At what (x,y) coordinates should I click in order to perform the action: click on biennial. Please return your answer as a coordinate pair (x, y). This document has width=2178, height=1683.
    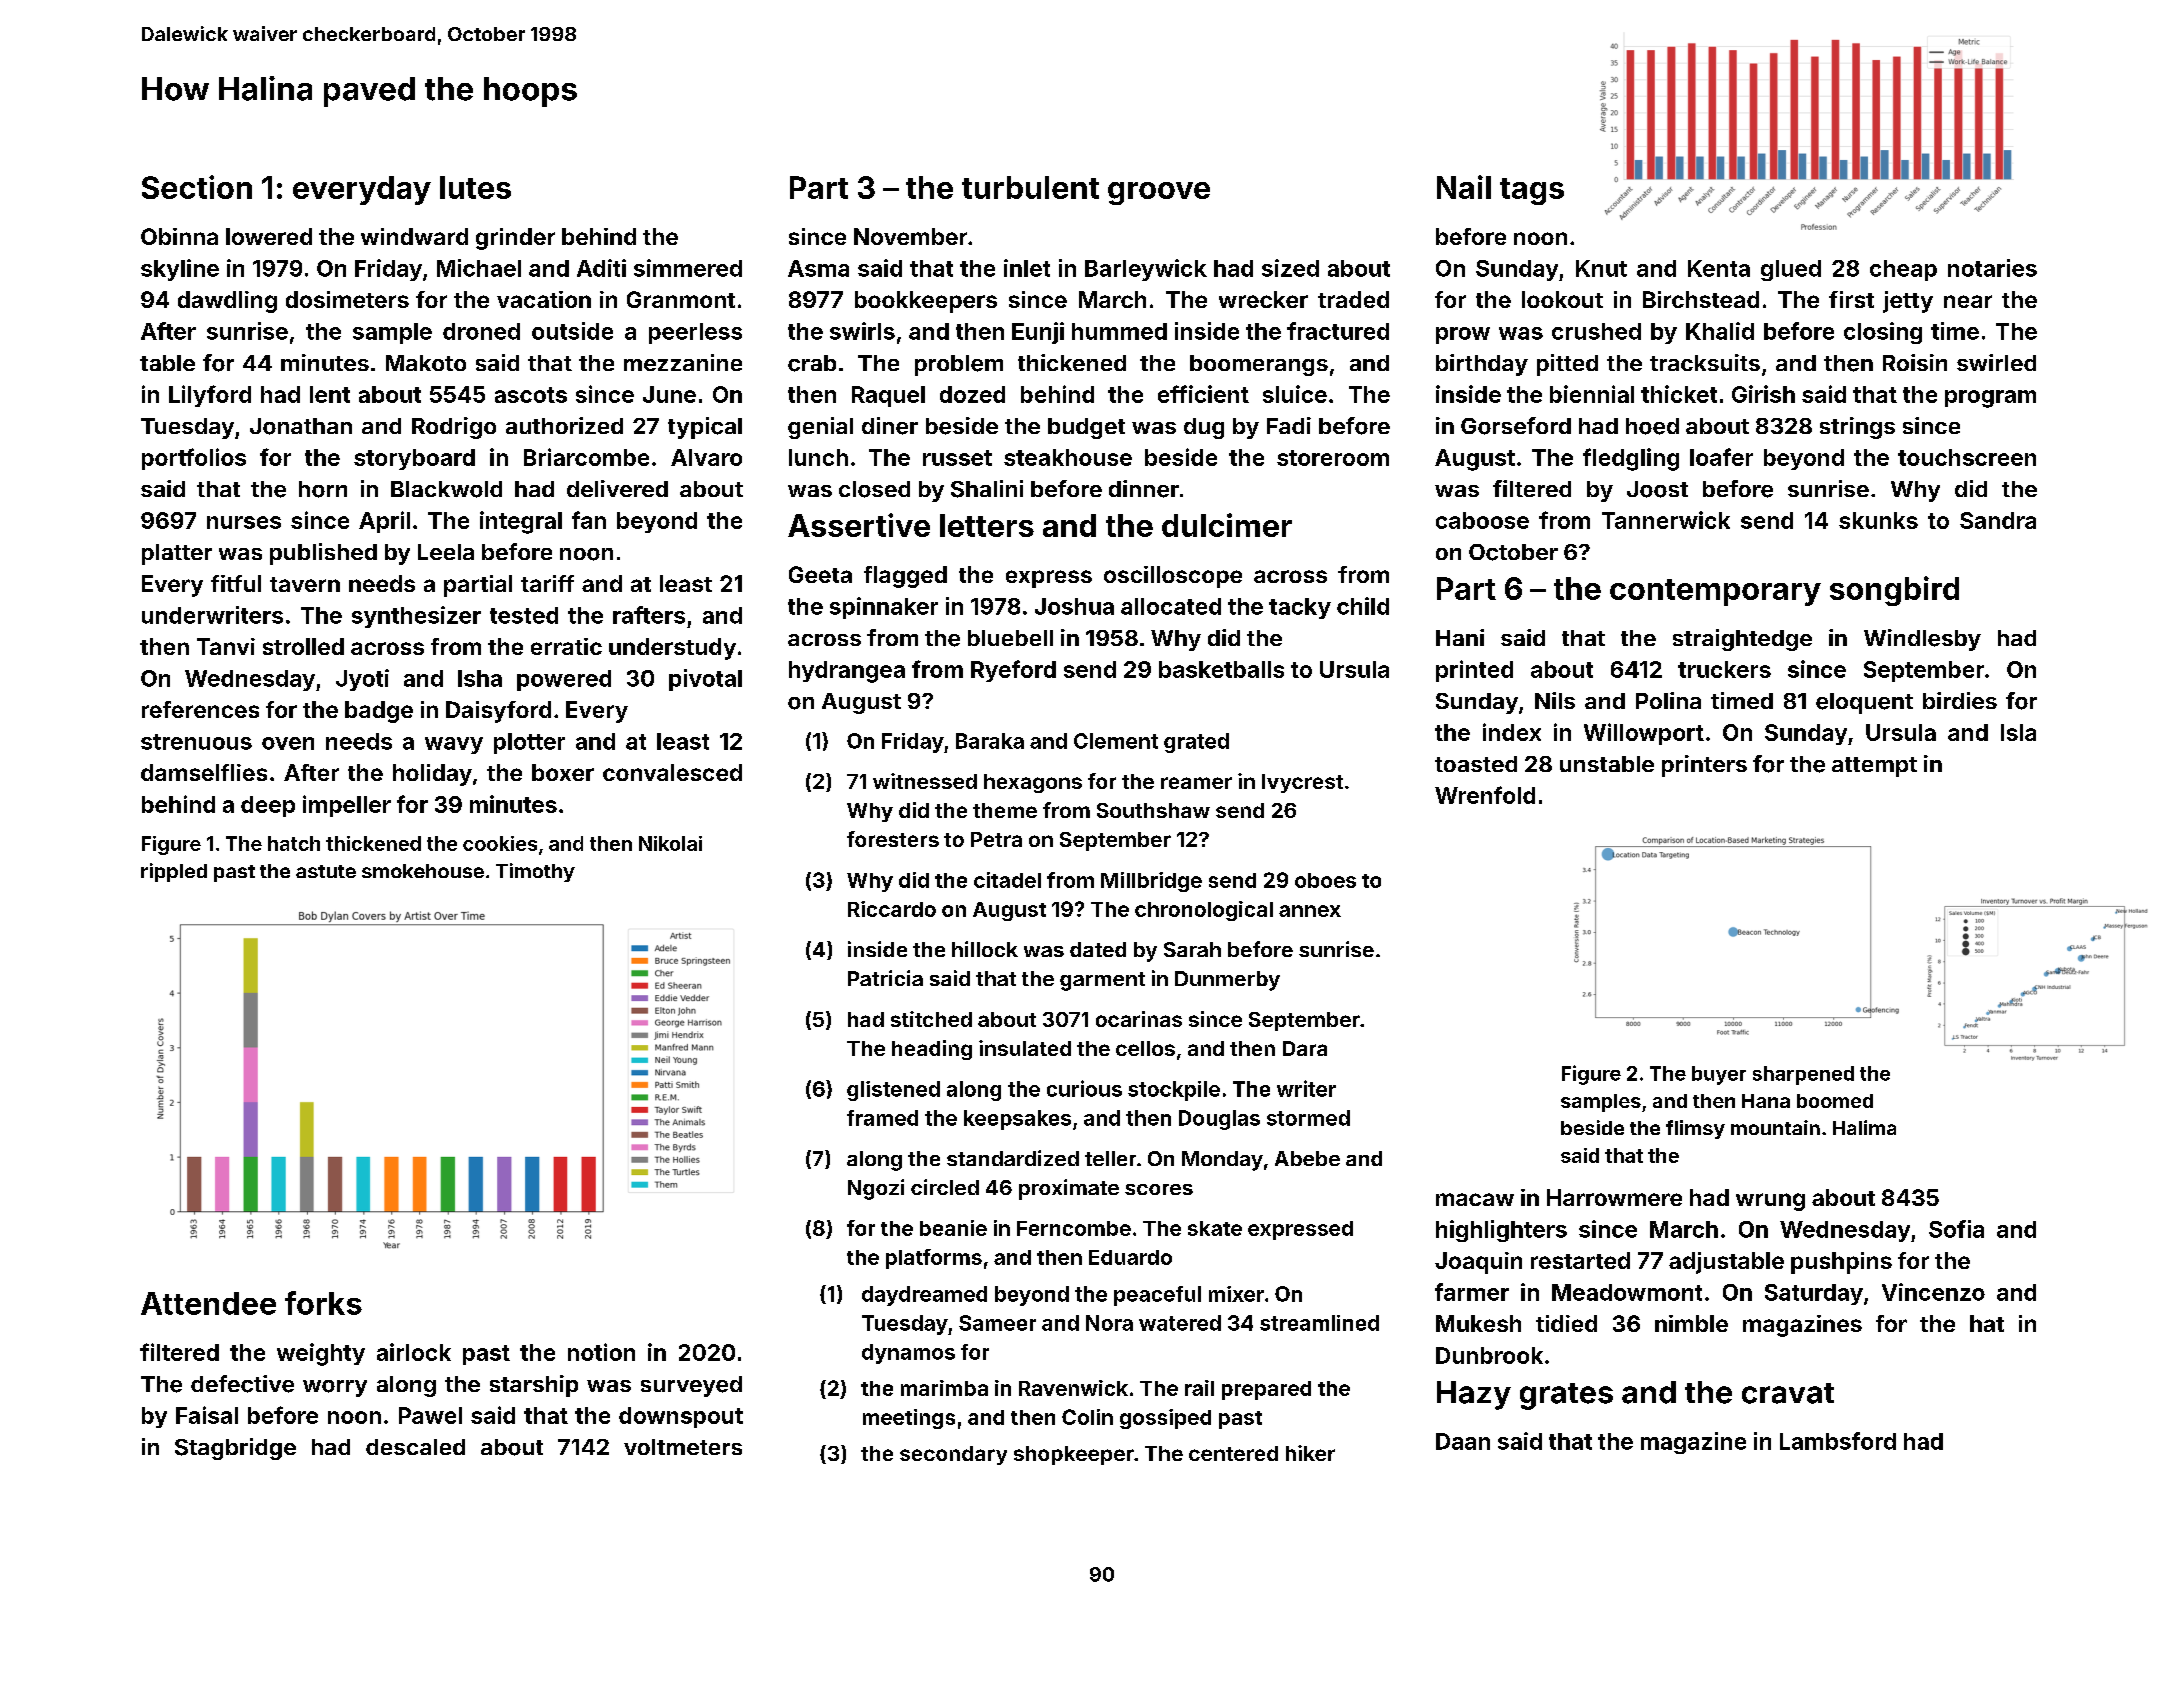
    Looking at the image, I should click on (1592, 394).
